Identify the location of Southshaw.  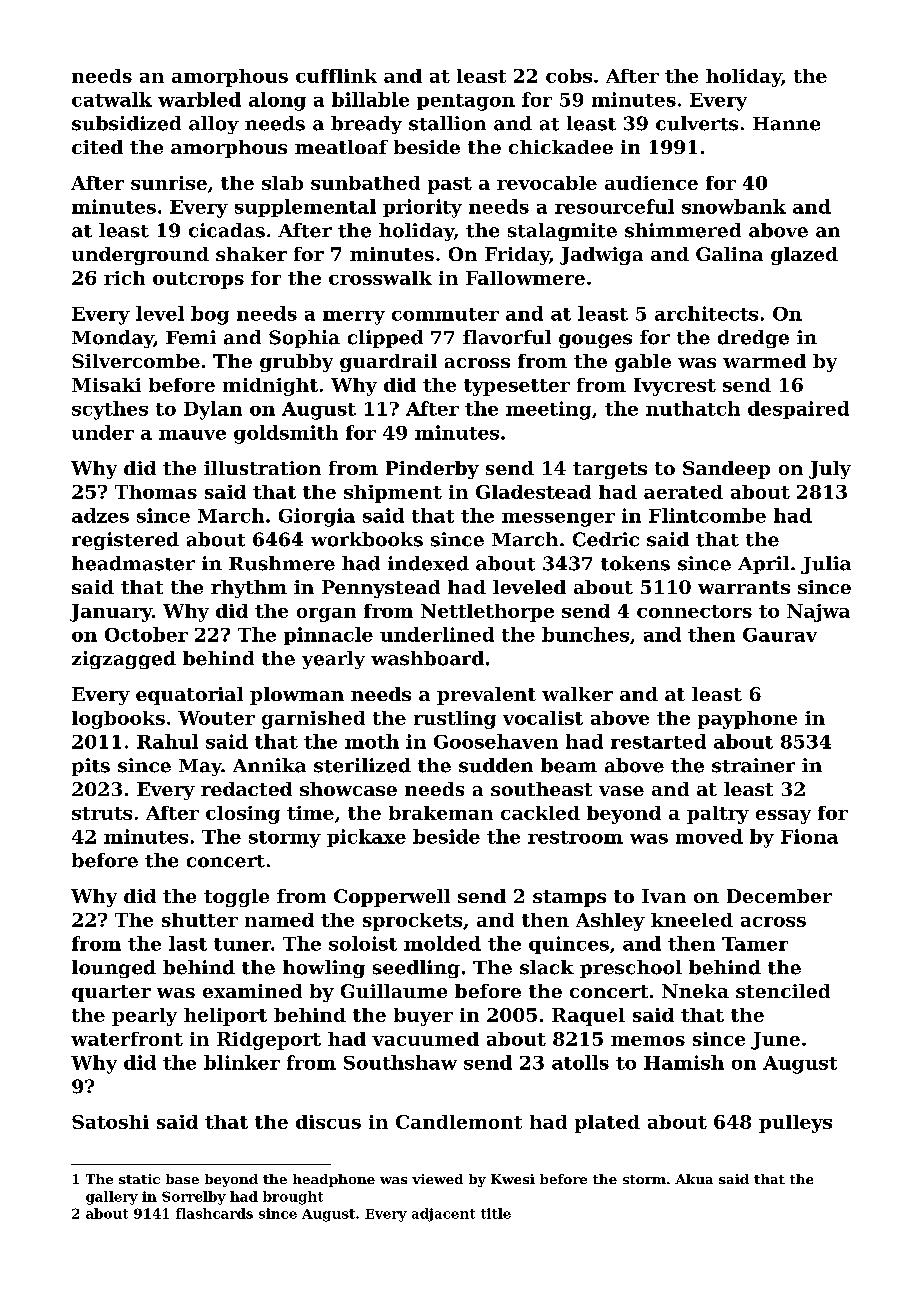
(400, 1062).
